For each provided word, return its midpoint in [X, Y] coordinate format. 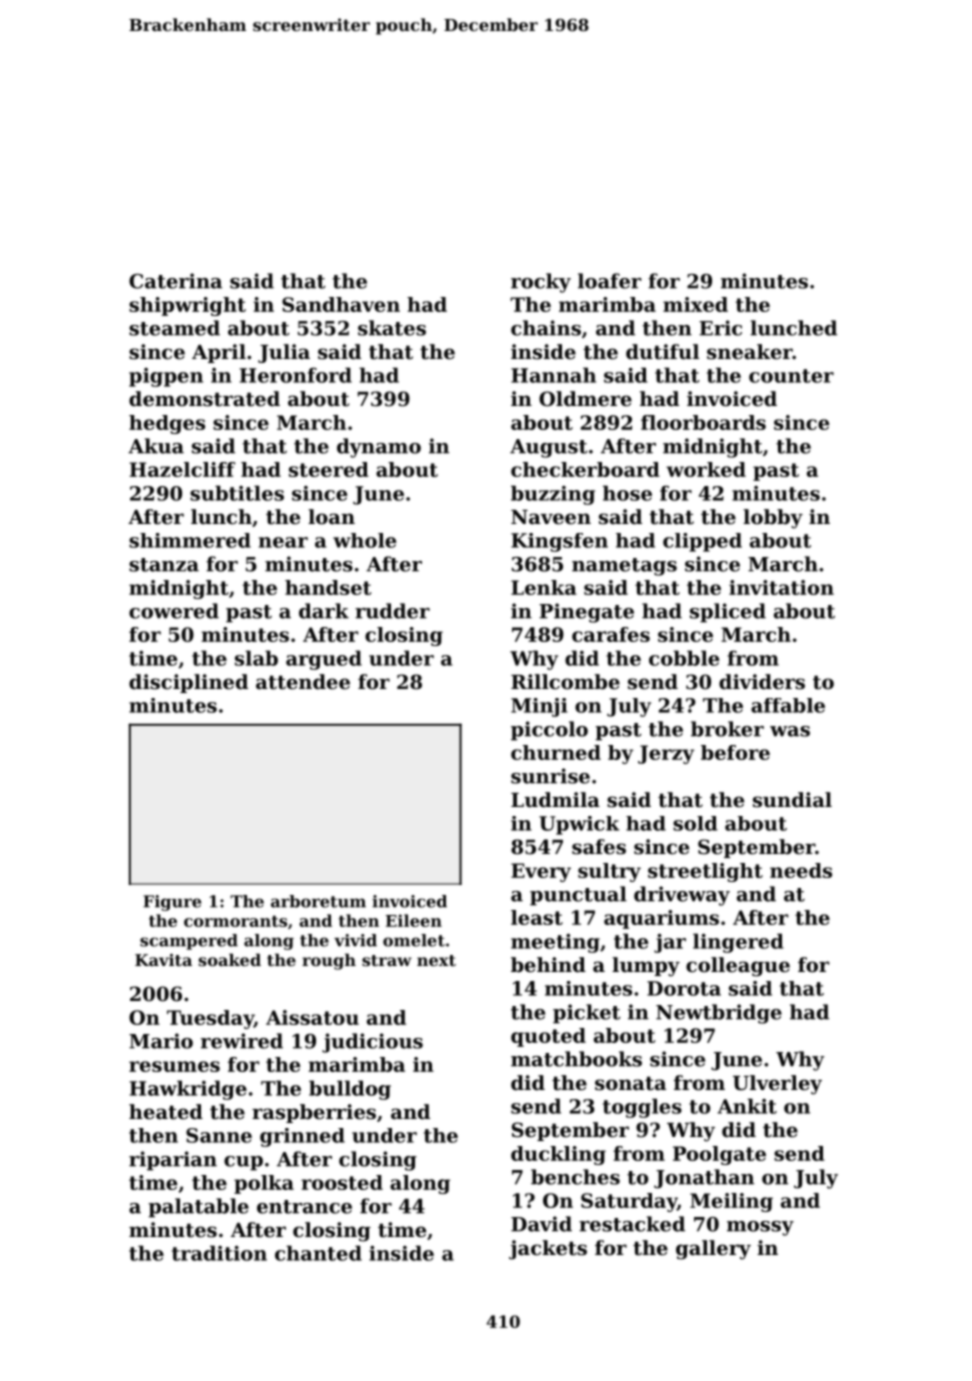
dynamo [379, 448]
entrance [304, 1207]
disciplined [188, 683]
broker [727, 729]
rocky [541, 283]
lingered [738, 943]
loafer [609, 281]
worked [706, 469]
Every [541, 872]
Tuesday [210, 1019]
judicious [372, 1043]
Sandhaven [341, 304]
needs [801, 870]
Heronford [296, 375]
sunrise [550, 776]
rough [329, 961]
